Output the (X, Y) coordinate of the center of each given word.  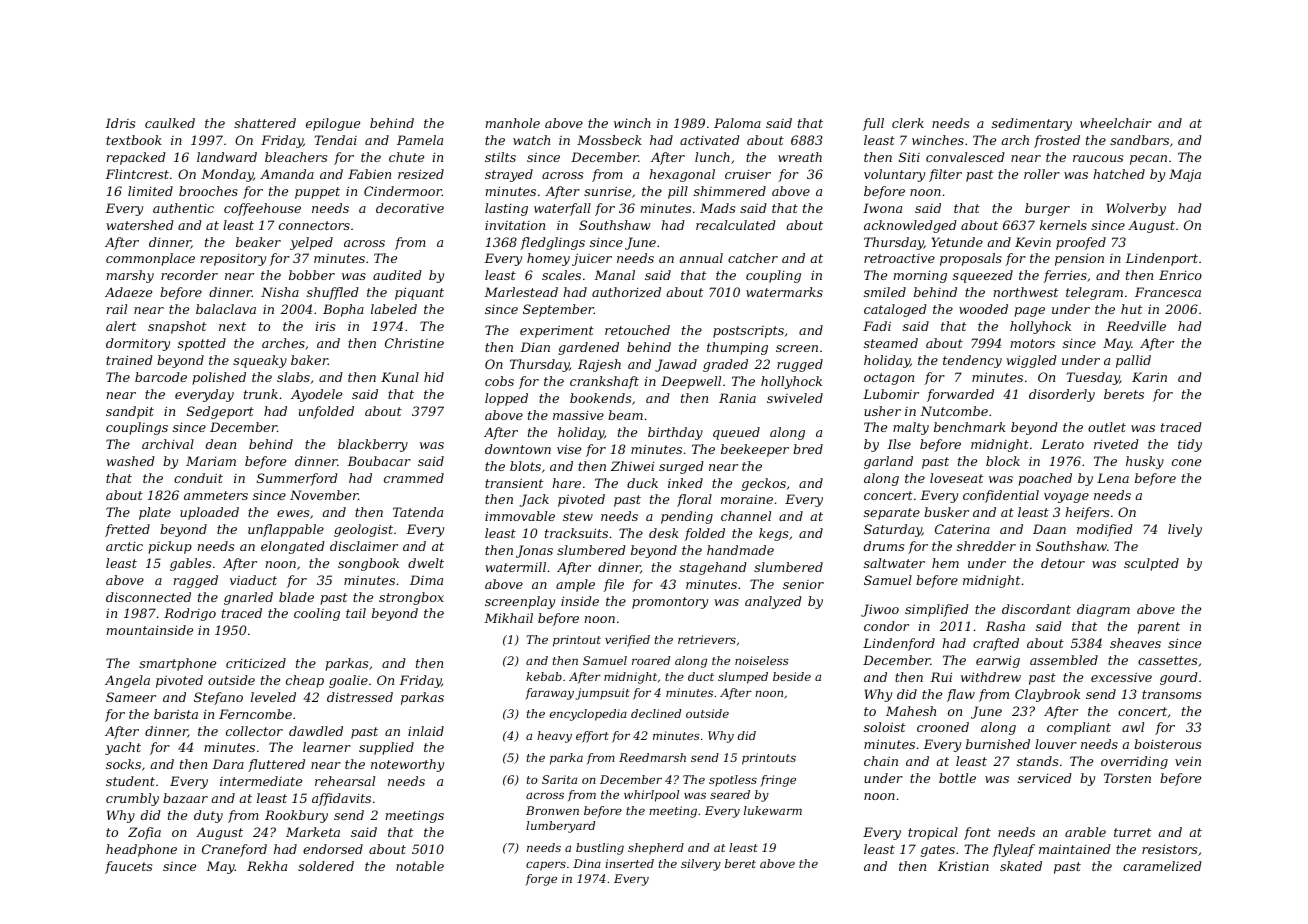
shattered (265, 123)
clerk (908, 123)
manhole (513, 123)
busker (946, 512)
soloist (884, 727)
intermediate (261, 781)
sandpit (130, 412)
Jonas (534, 551)
